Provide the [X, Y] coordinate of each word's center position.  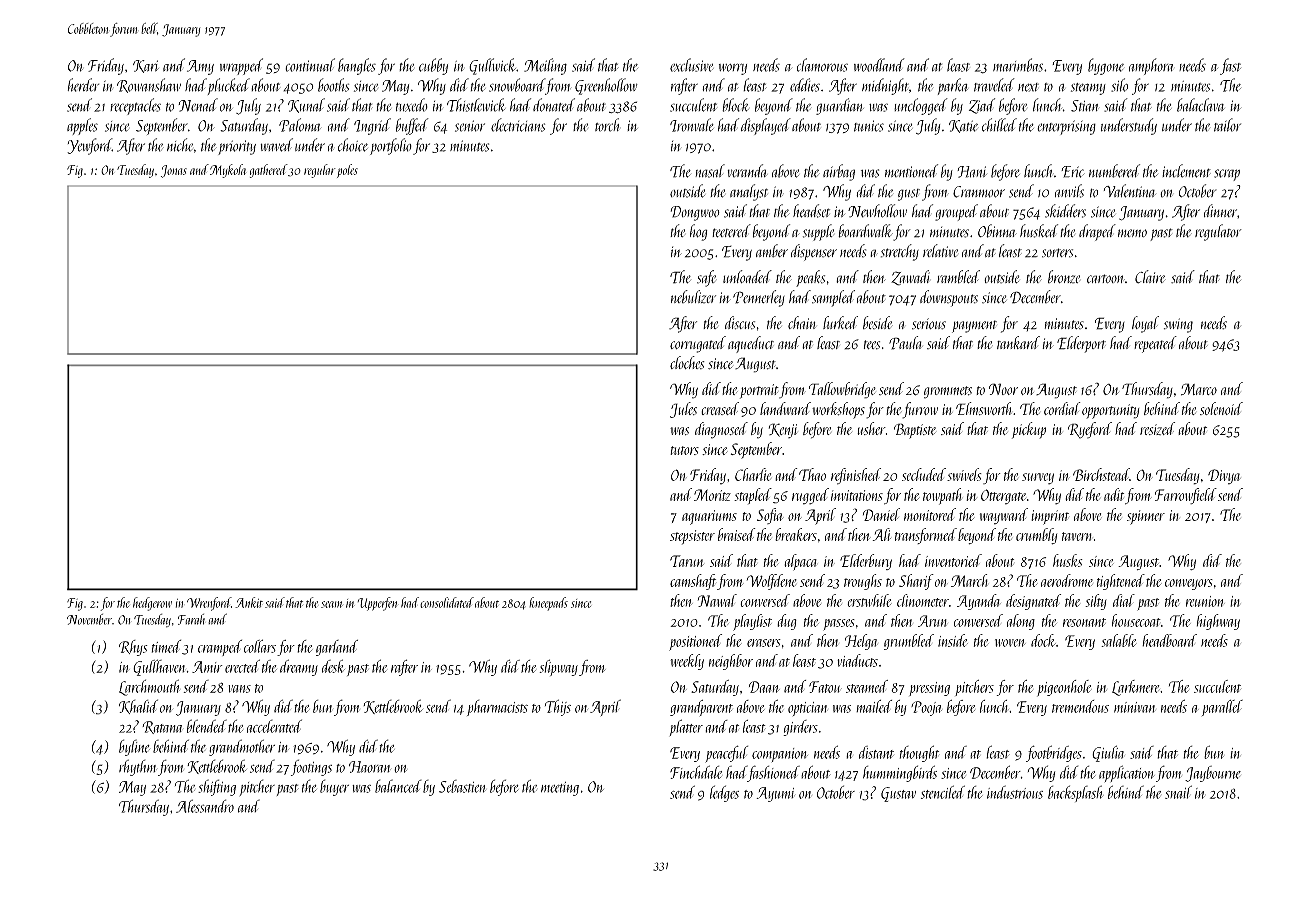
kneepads [548, 604]
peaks [810, 278]
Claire [1150, 277]
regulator [1218, 232]
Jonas [174, 171]
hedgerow [152, 604]
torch [607, 125]
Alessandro [205, 806]
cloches [687, 362]
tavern [1077, 536]
